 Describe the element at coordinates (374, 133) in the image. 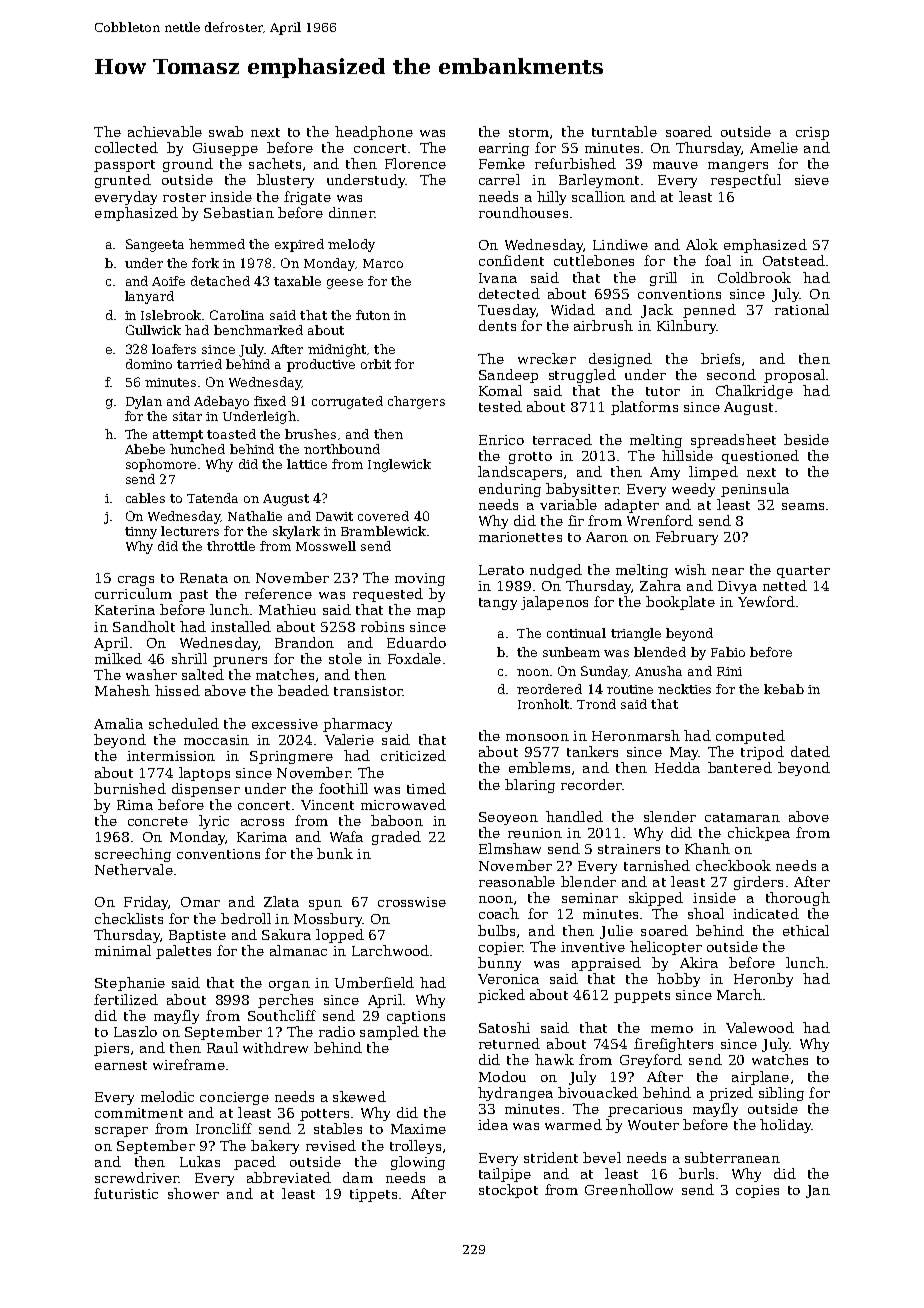

I see `headphone` at that location.
